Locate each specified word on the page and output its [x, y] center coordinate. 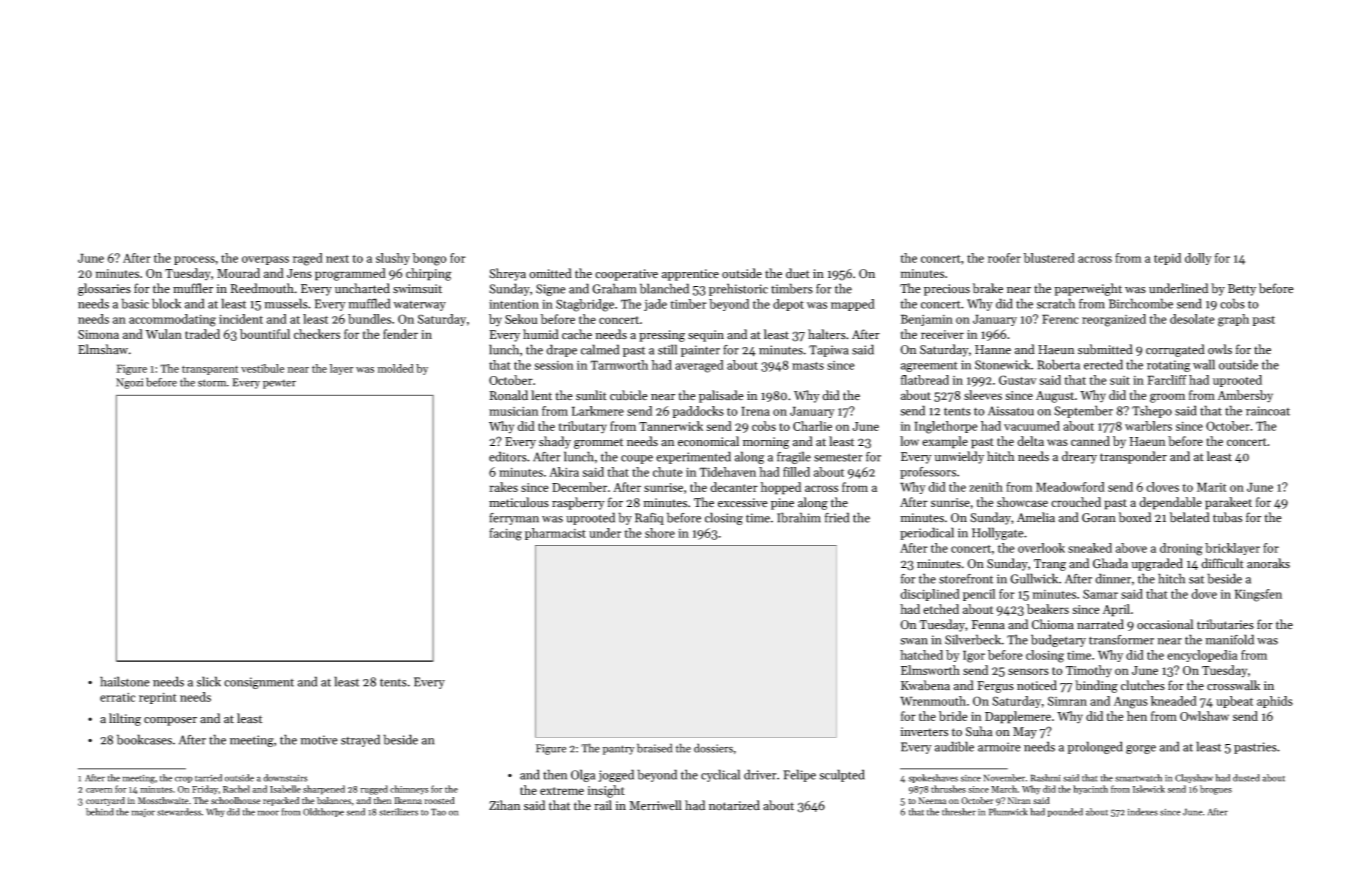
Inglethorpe [946, 427]
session [554, 365]
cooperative [626, 275]
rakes [503, 487]
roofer [1004, 258]
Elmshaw [103, 349]
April [1116, 610]
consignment [259, 683]
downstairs [285, 778]
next [337, 259]
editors [508, 456]
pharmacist [555, 534]
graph [1233, 320]
